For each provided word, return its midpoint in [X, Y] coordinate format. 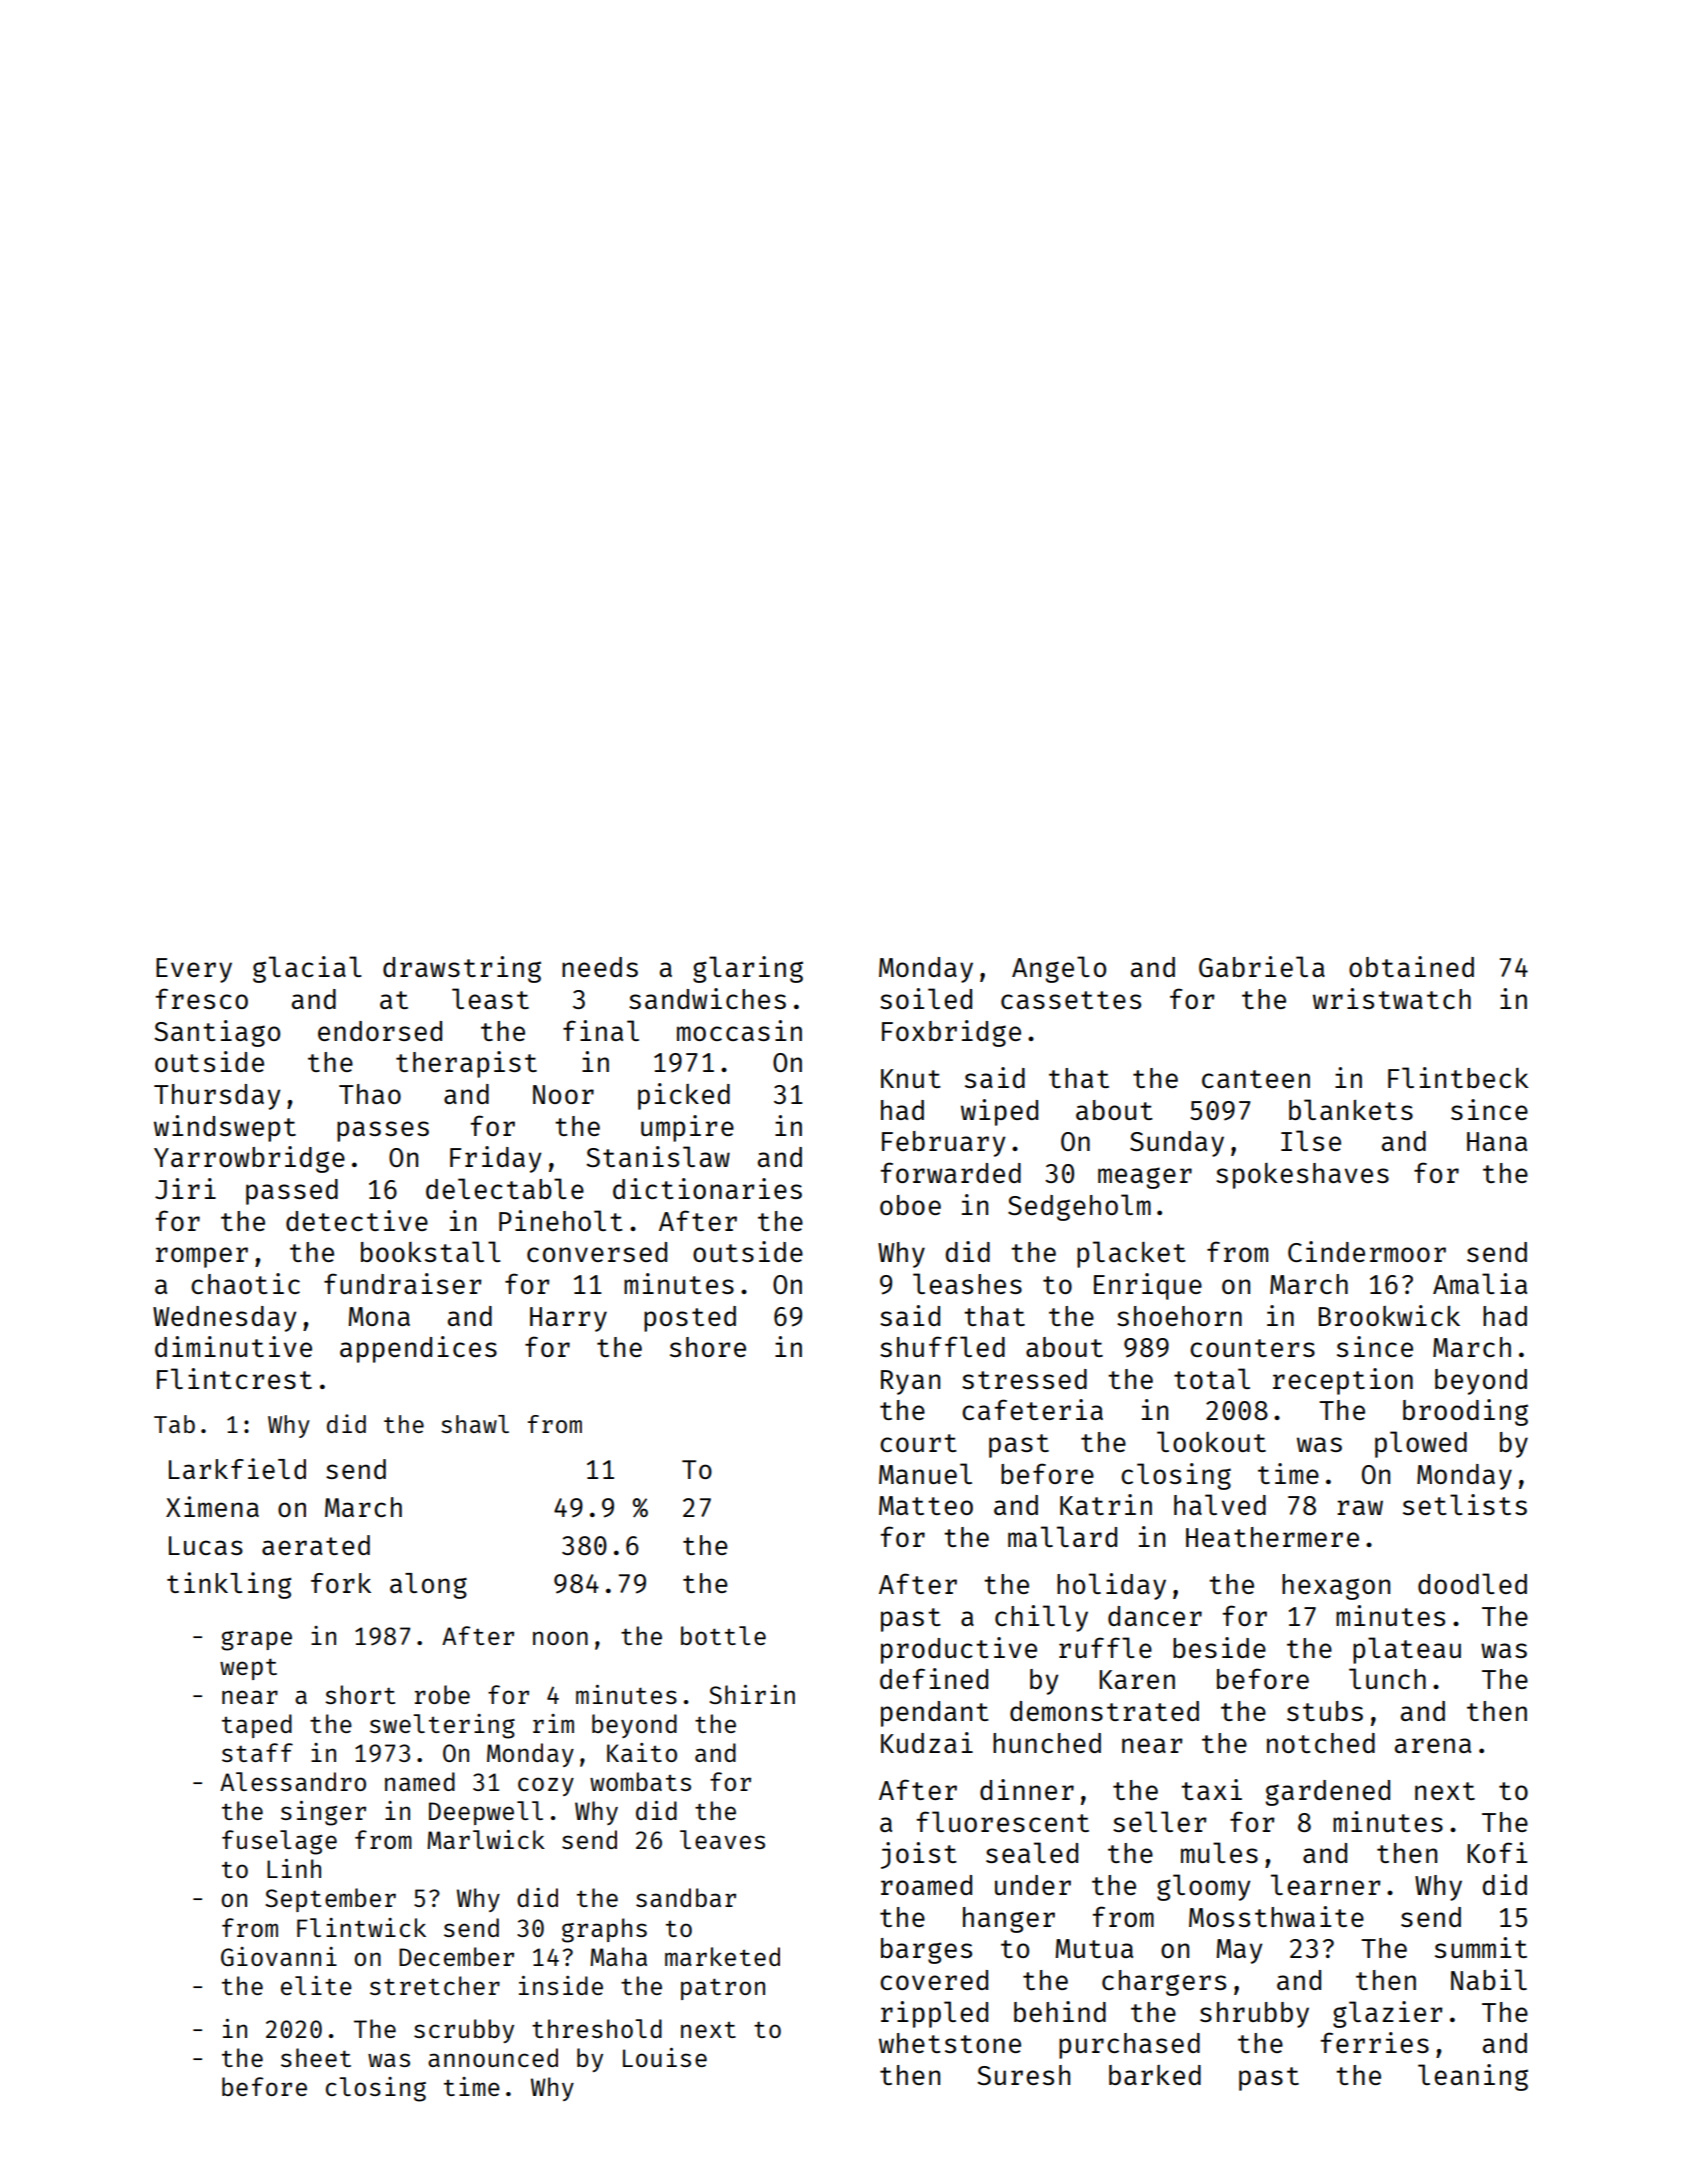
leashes [967, 1283]
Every [194, 970]
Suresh [1023, 2075]
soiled [926, 998]
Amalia [1480, 1283]
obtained [1411, 966]
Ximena [212, 1506]
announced [493, 2057]
